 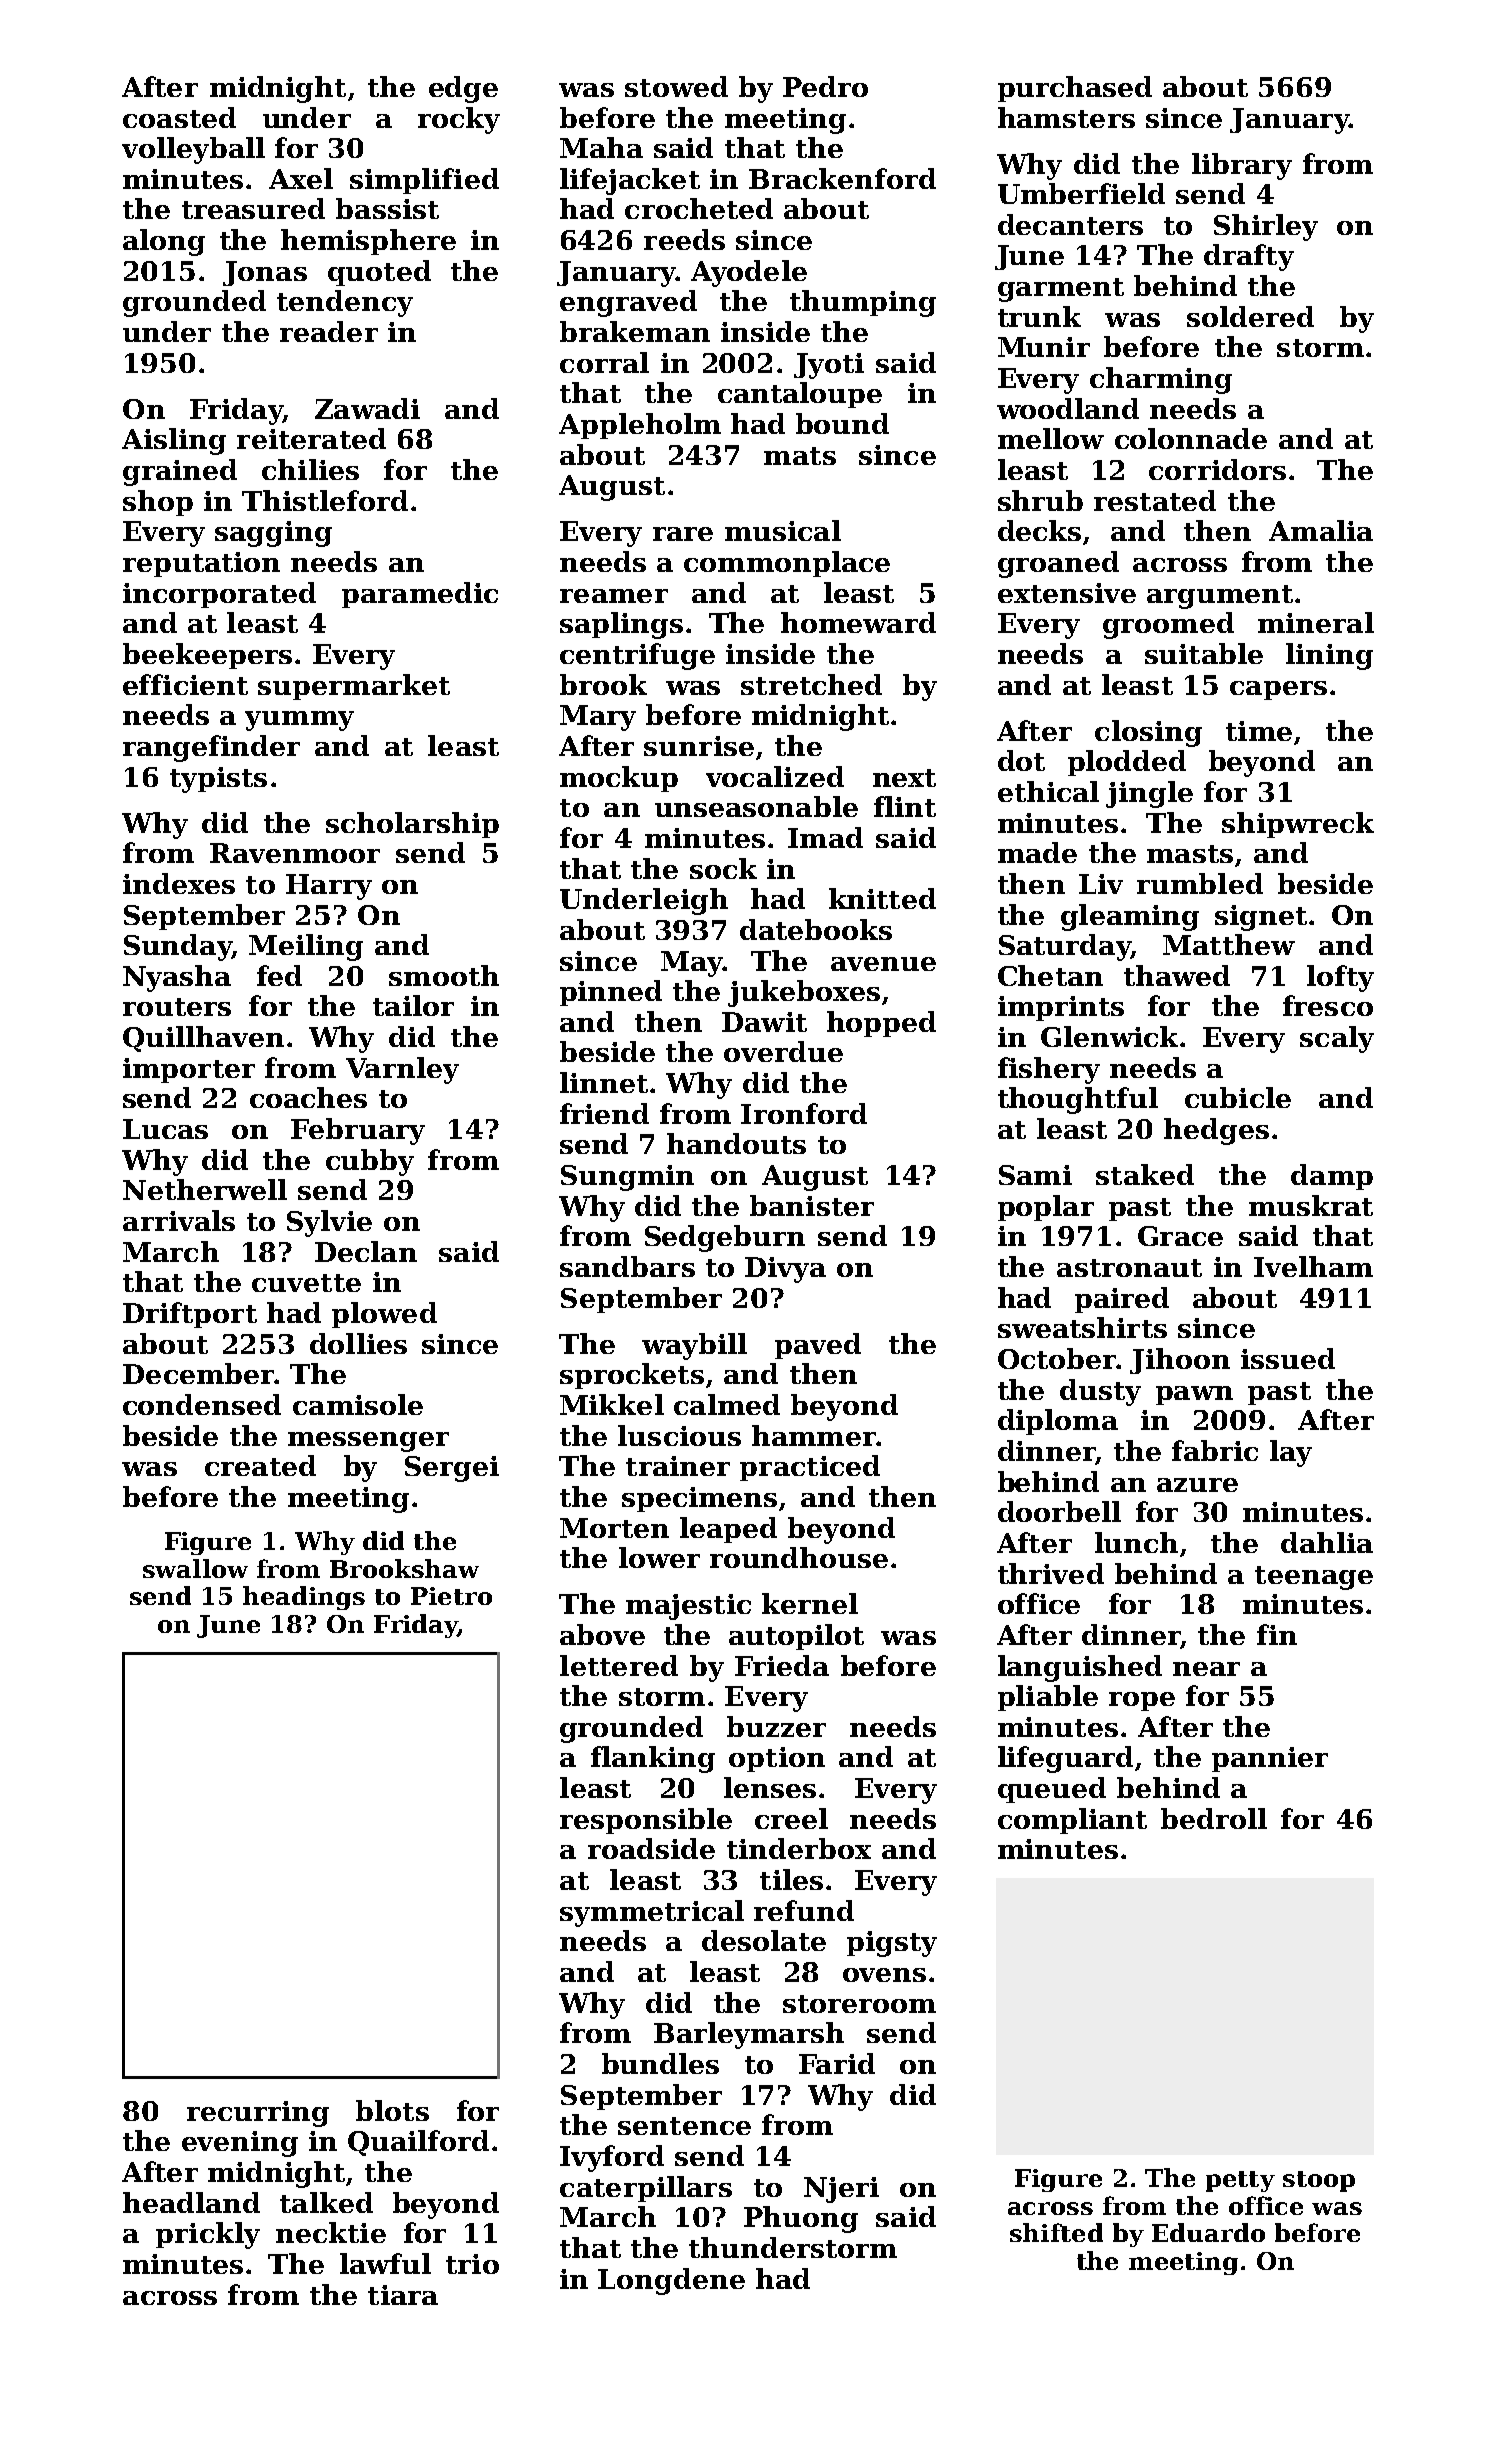 I want to click on hemisphere, so click(x=368, y=242).
